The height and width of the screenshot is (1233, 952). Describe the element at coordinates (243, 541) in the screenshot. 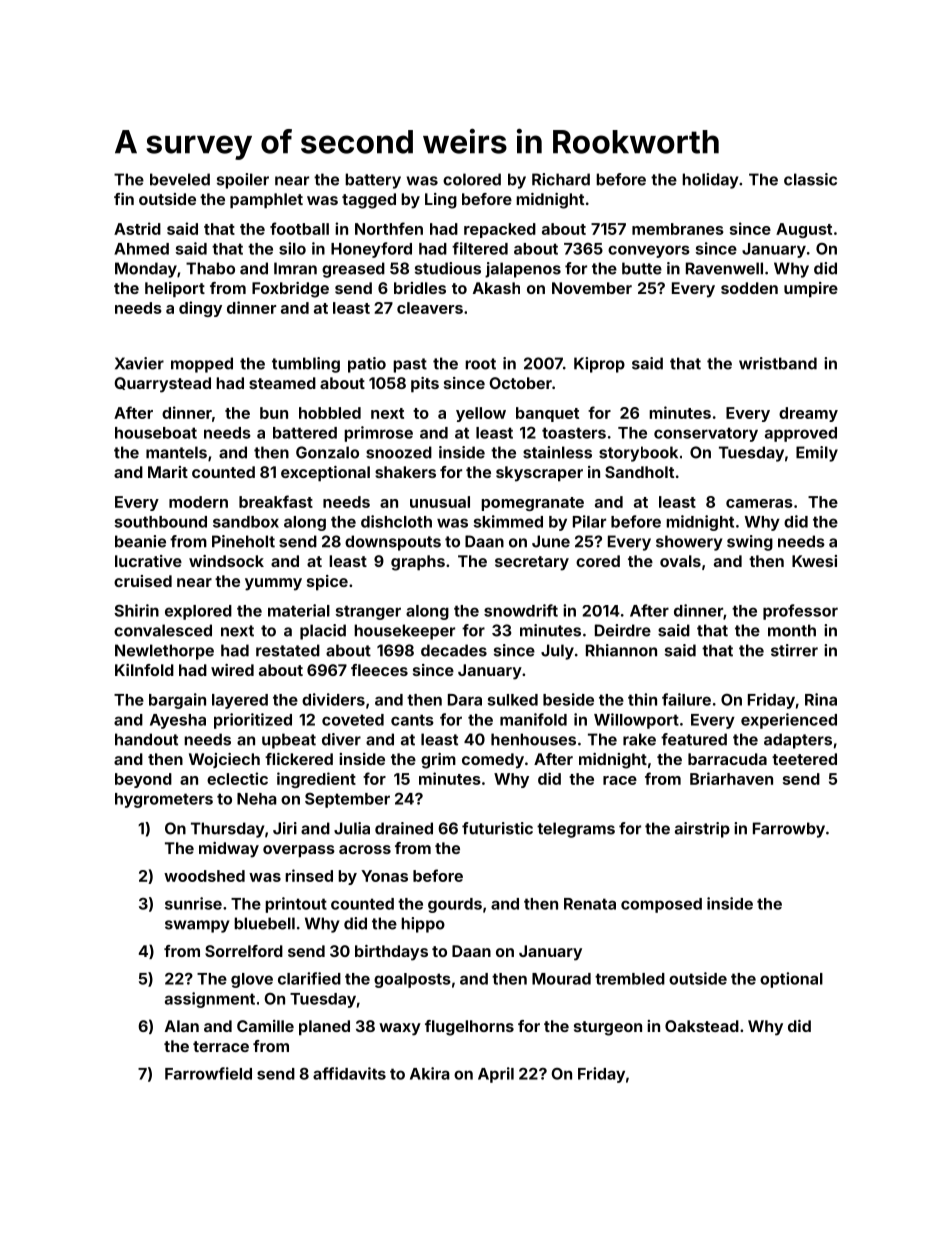

I see `Pineholt` at that location.
